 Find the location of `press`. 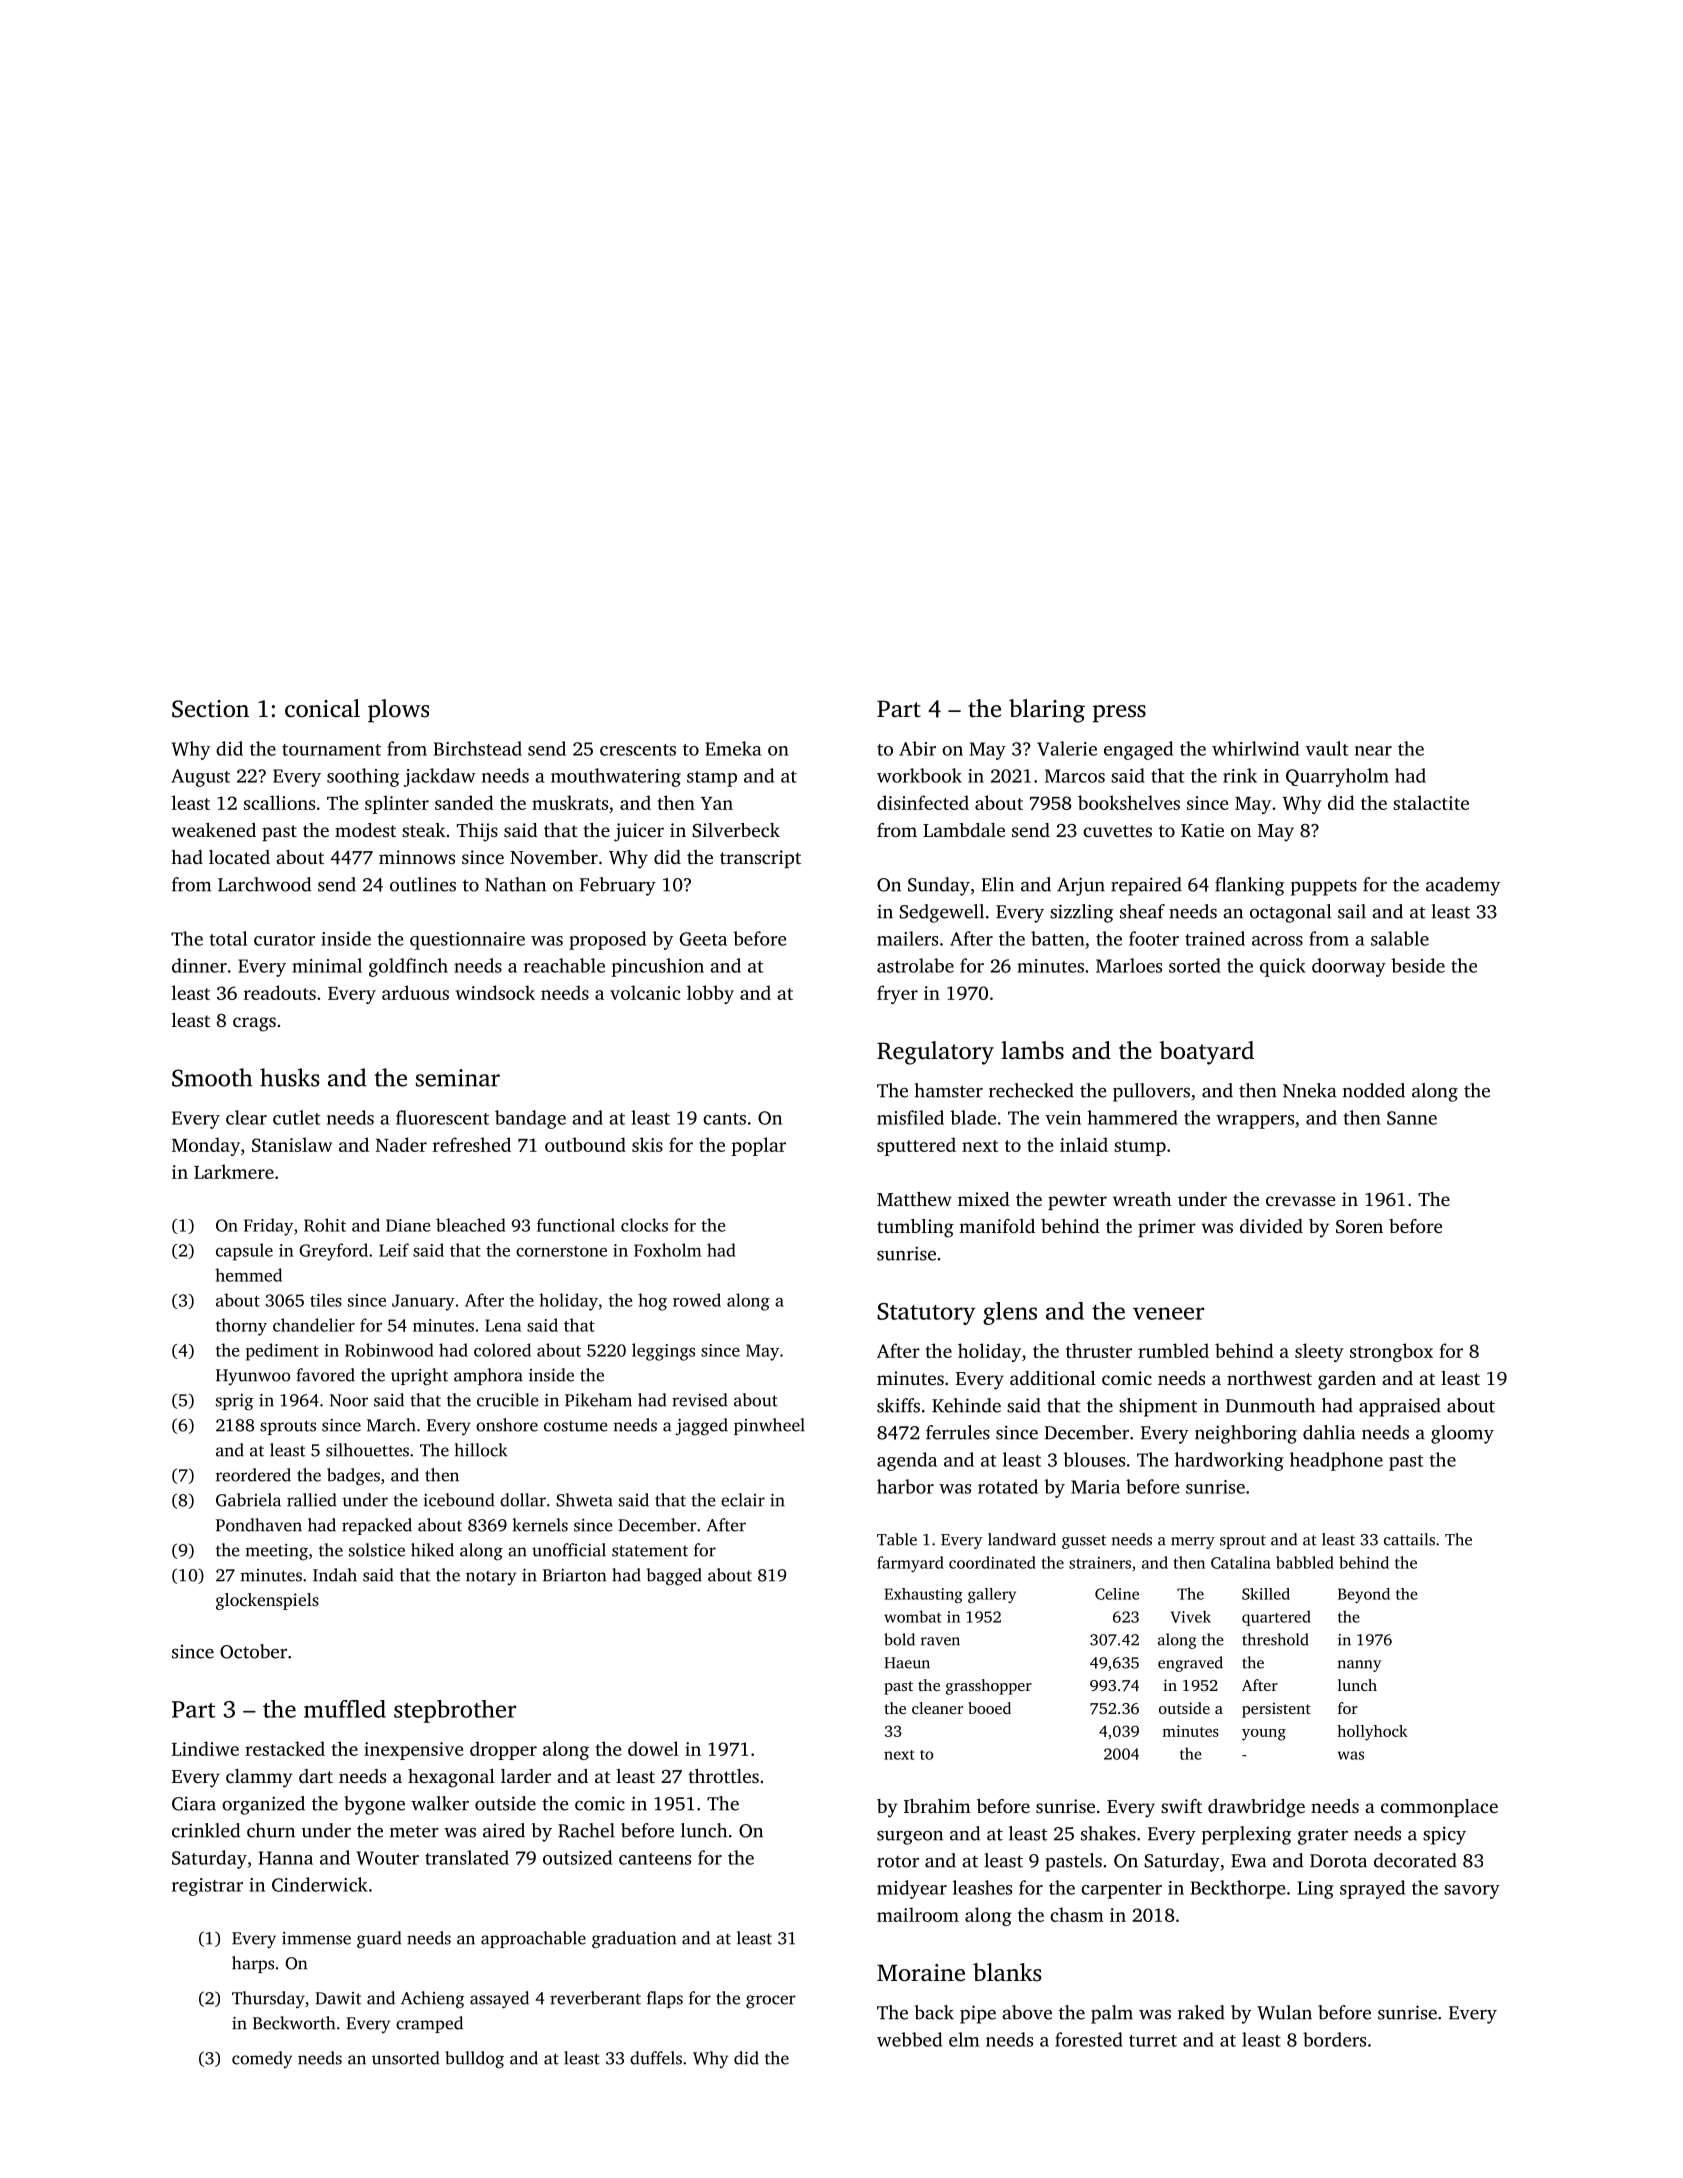

press is located at coordinates (1119, 714).
